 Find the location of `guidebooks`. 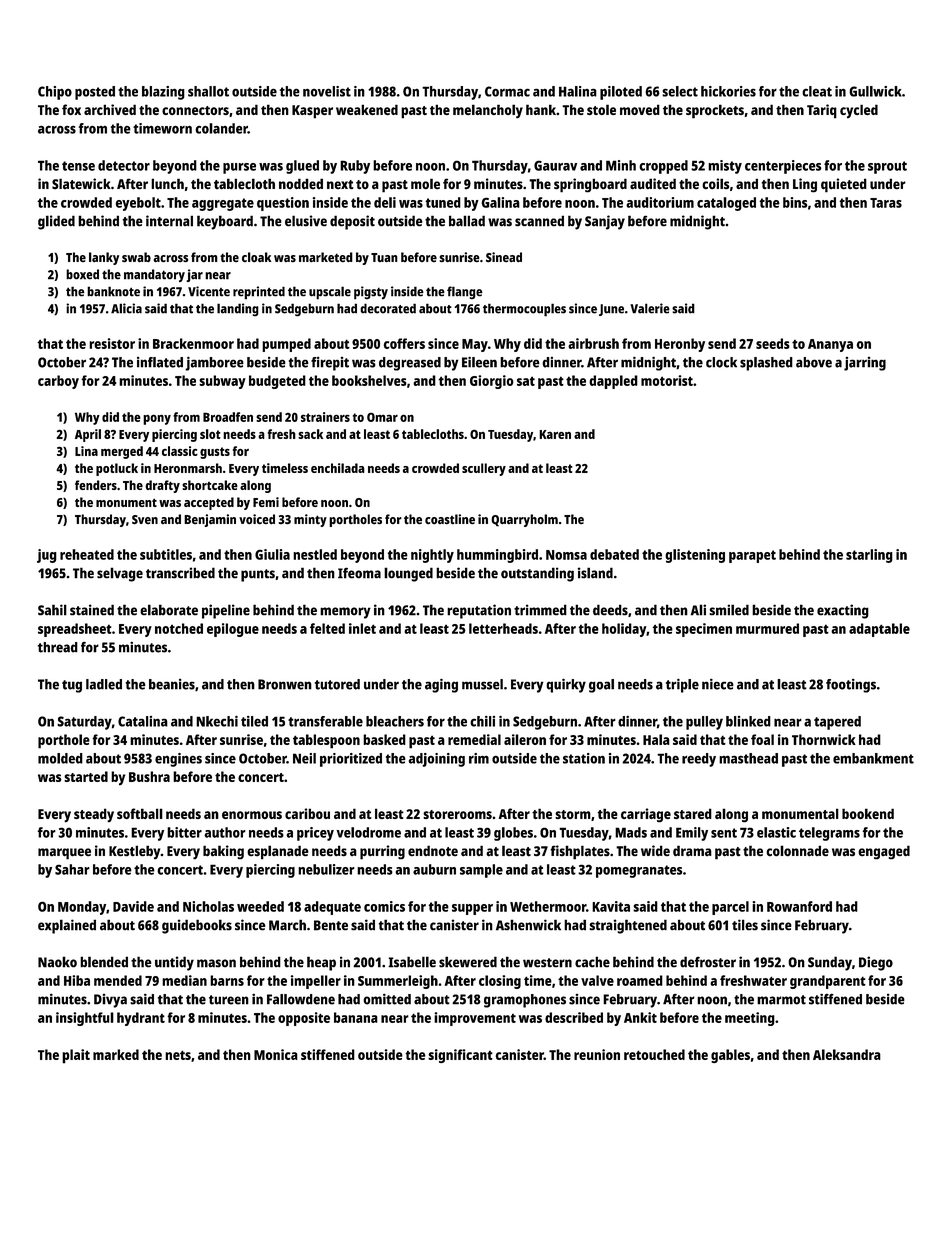

guidebooks is located at coordinates (197, 926).
